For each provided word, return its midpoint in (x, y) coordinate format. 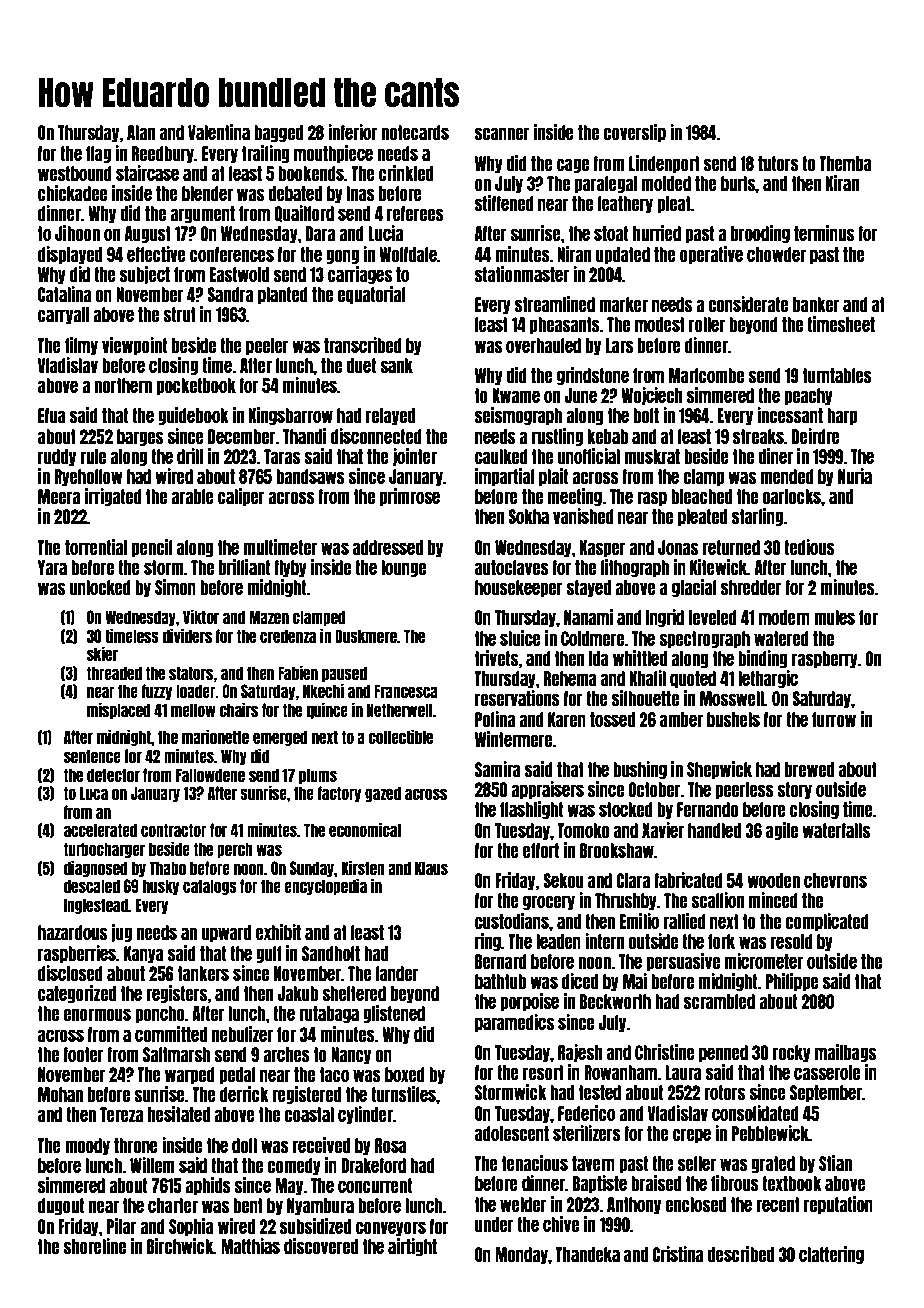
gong (342, 256)
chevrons (835, 880)
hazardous (72, 932)
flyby (290, 568)
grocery (549, 902)
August (148, 234)
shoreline (94, 1246)
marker (623, 304)
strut (179, 314)
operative (711, 255)
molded (666, 183)
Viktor (201, 616)
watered (781, 638)
